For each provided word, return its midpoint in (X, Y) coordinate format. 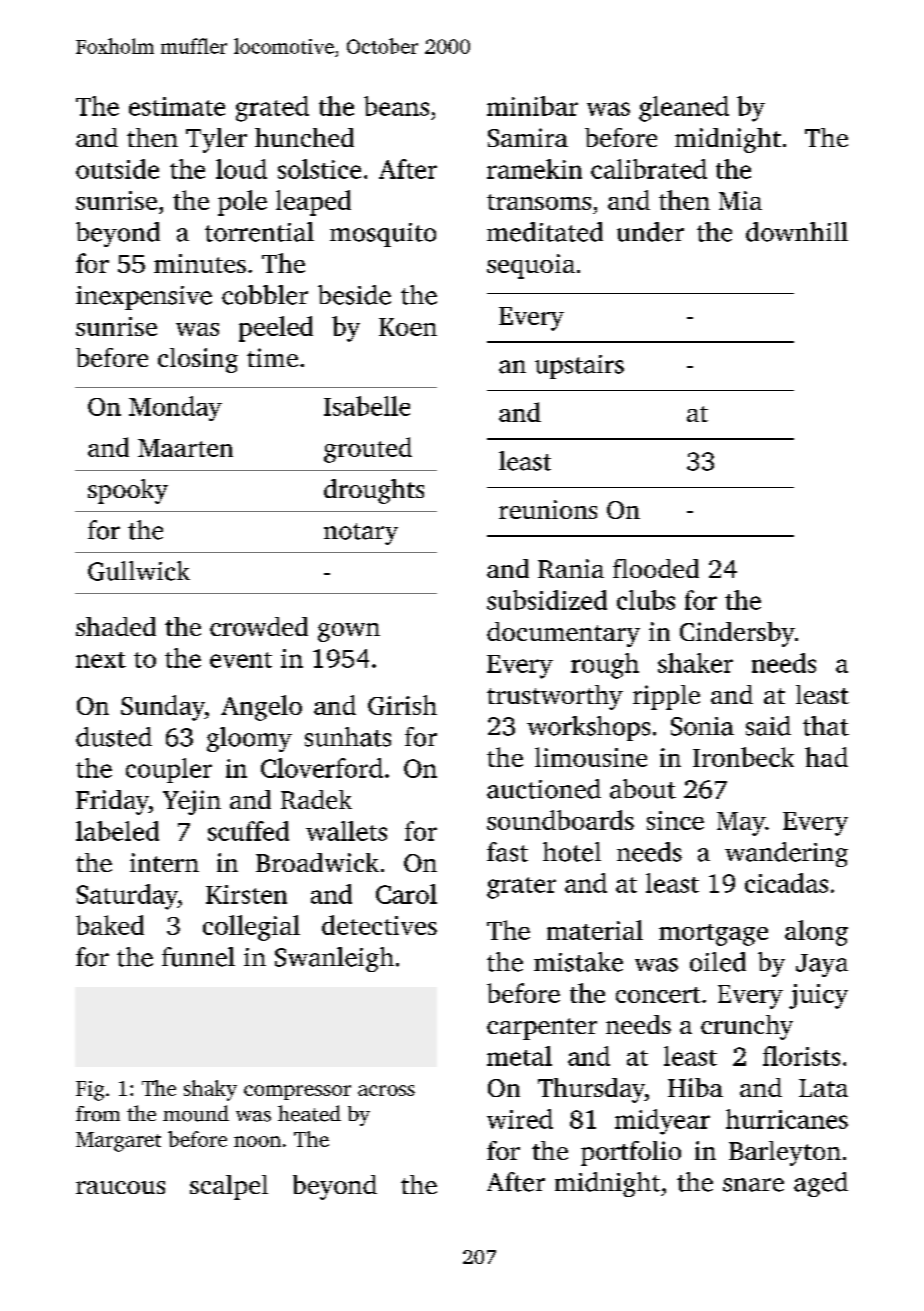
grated (272, 109)
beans (396, 106)
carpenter (542, 1029)
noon (257, 1141)
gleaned (684, 109)
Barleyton (785, 1153)
